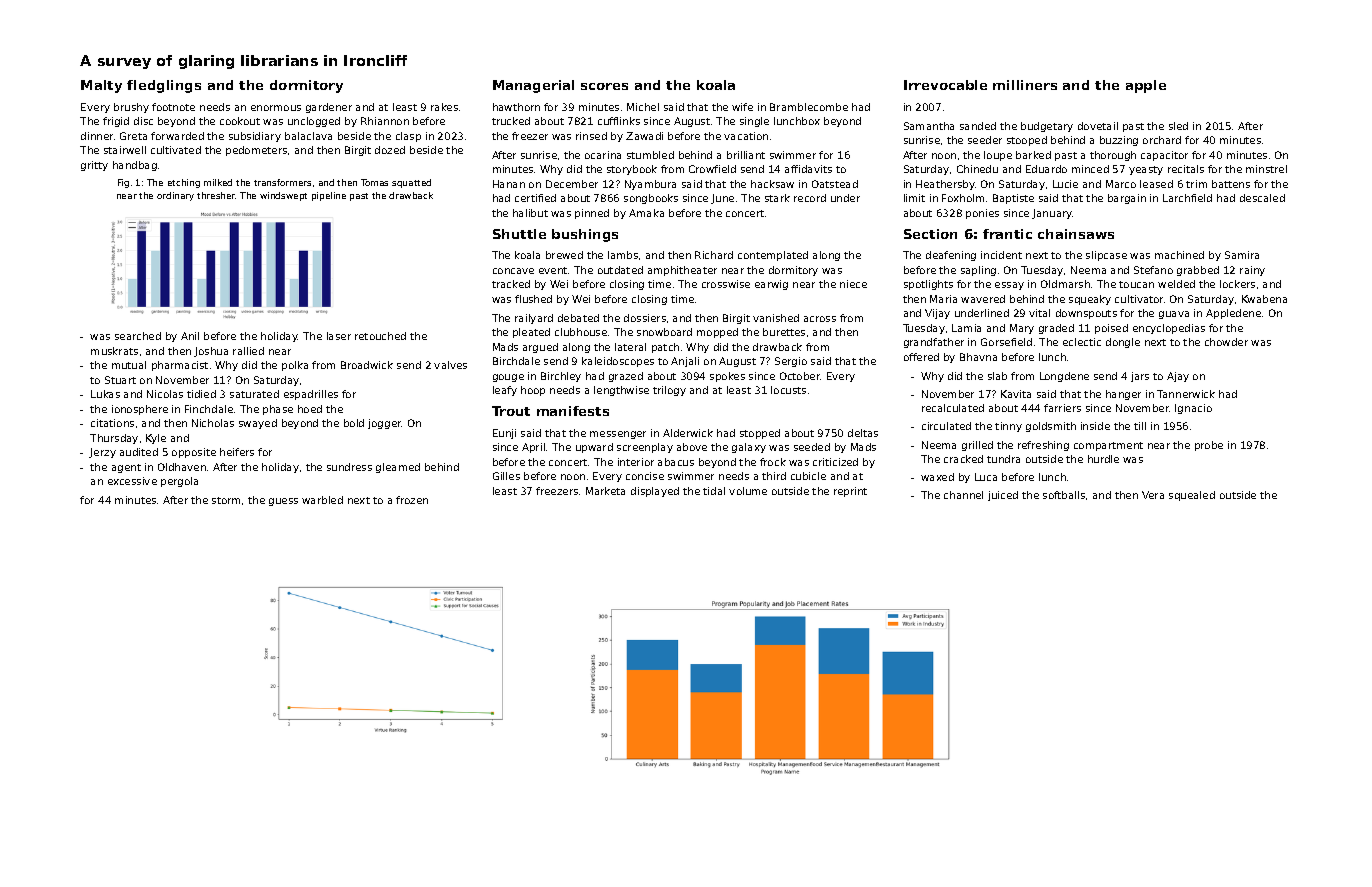  Describe the element at coordinates (1231, 184) in the screenshot. I see `battens` at that location.
